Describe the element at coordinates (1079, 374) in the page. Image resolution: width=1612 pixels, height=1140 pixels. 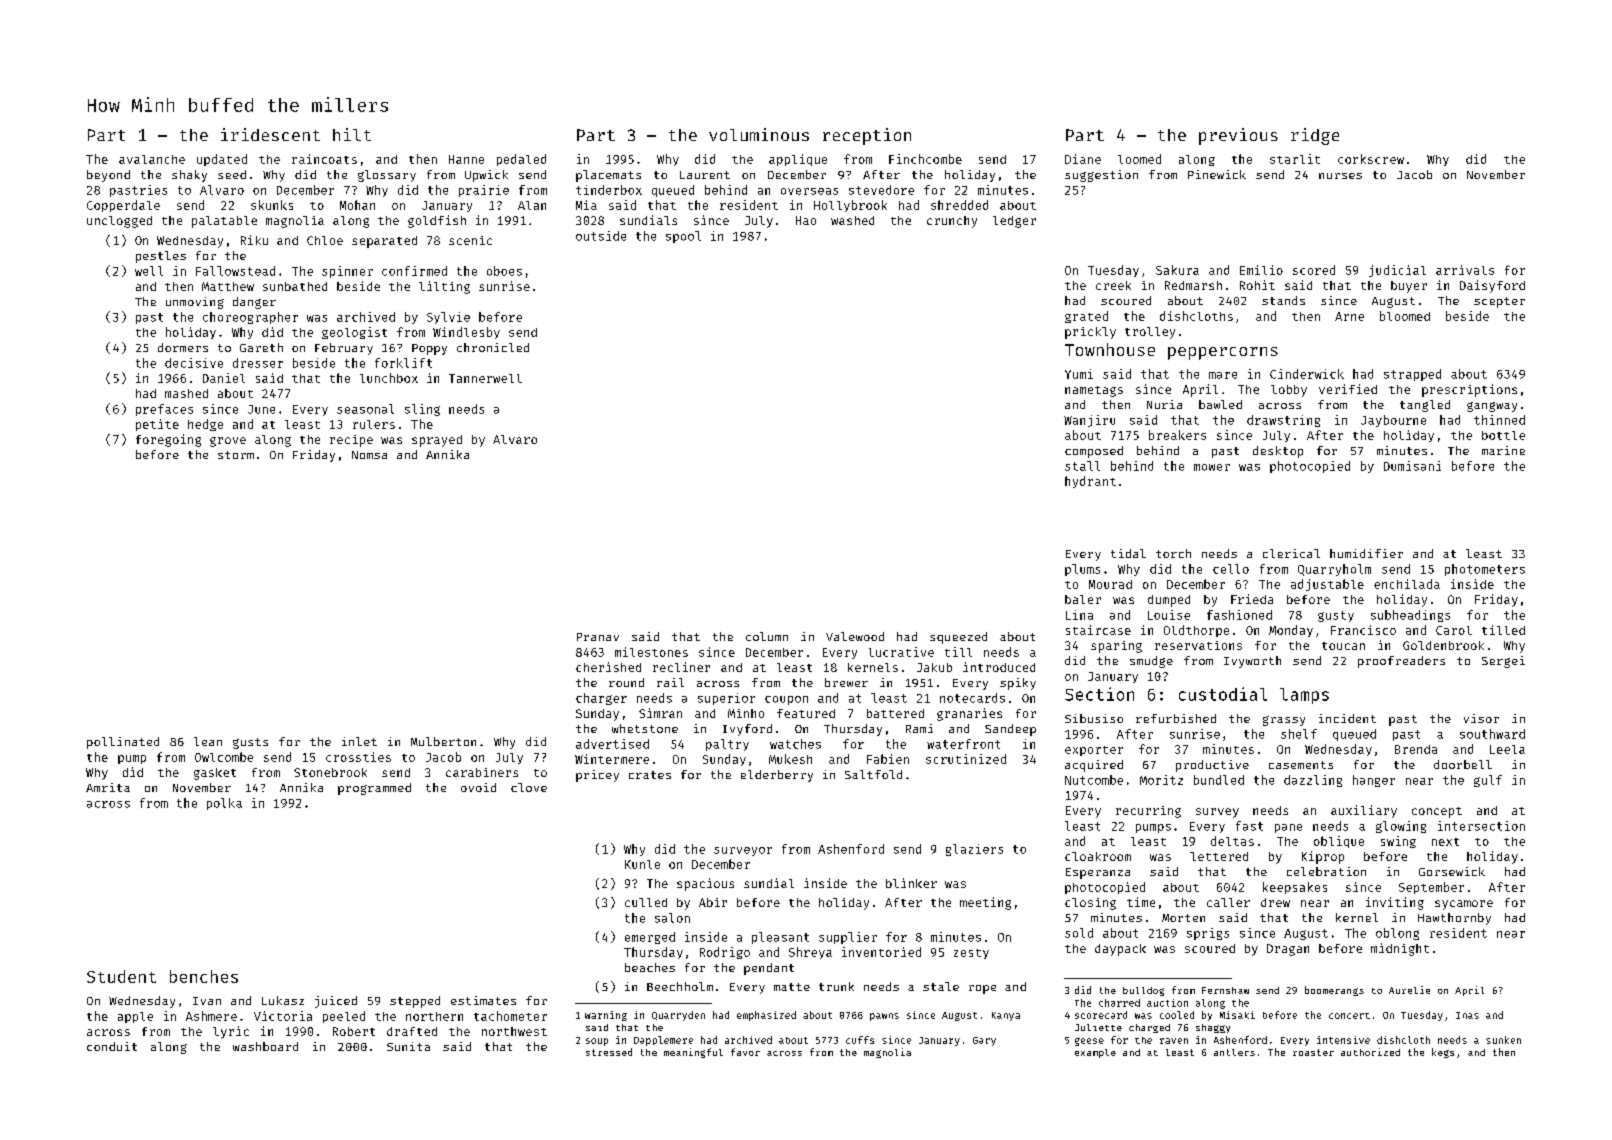
I see `Yumi` at that location.
